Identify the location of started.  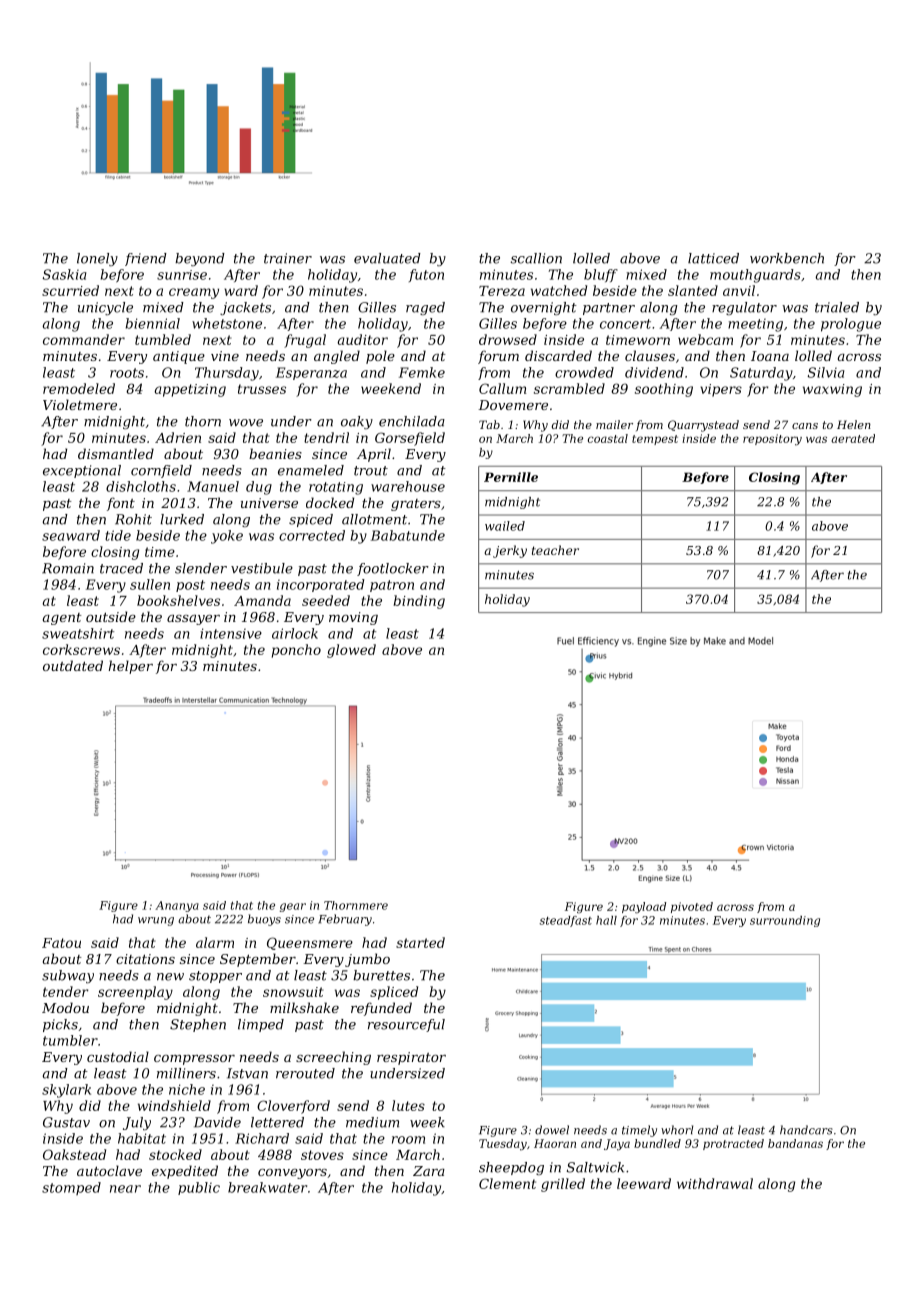
(420, 942).
